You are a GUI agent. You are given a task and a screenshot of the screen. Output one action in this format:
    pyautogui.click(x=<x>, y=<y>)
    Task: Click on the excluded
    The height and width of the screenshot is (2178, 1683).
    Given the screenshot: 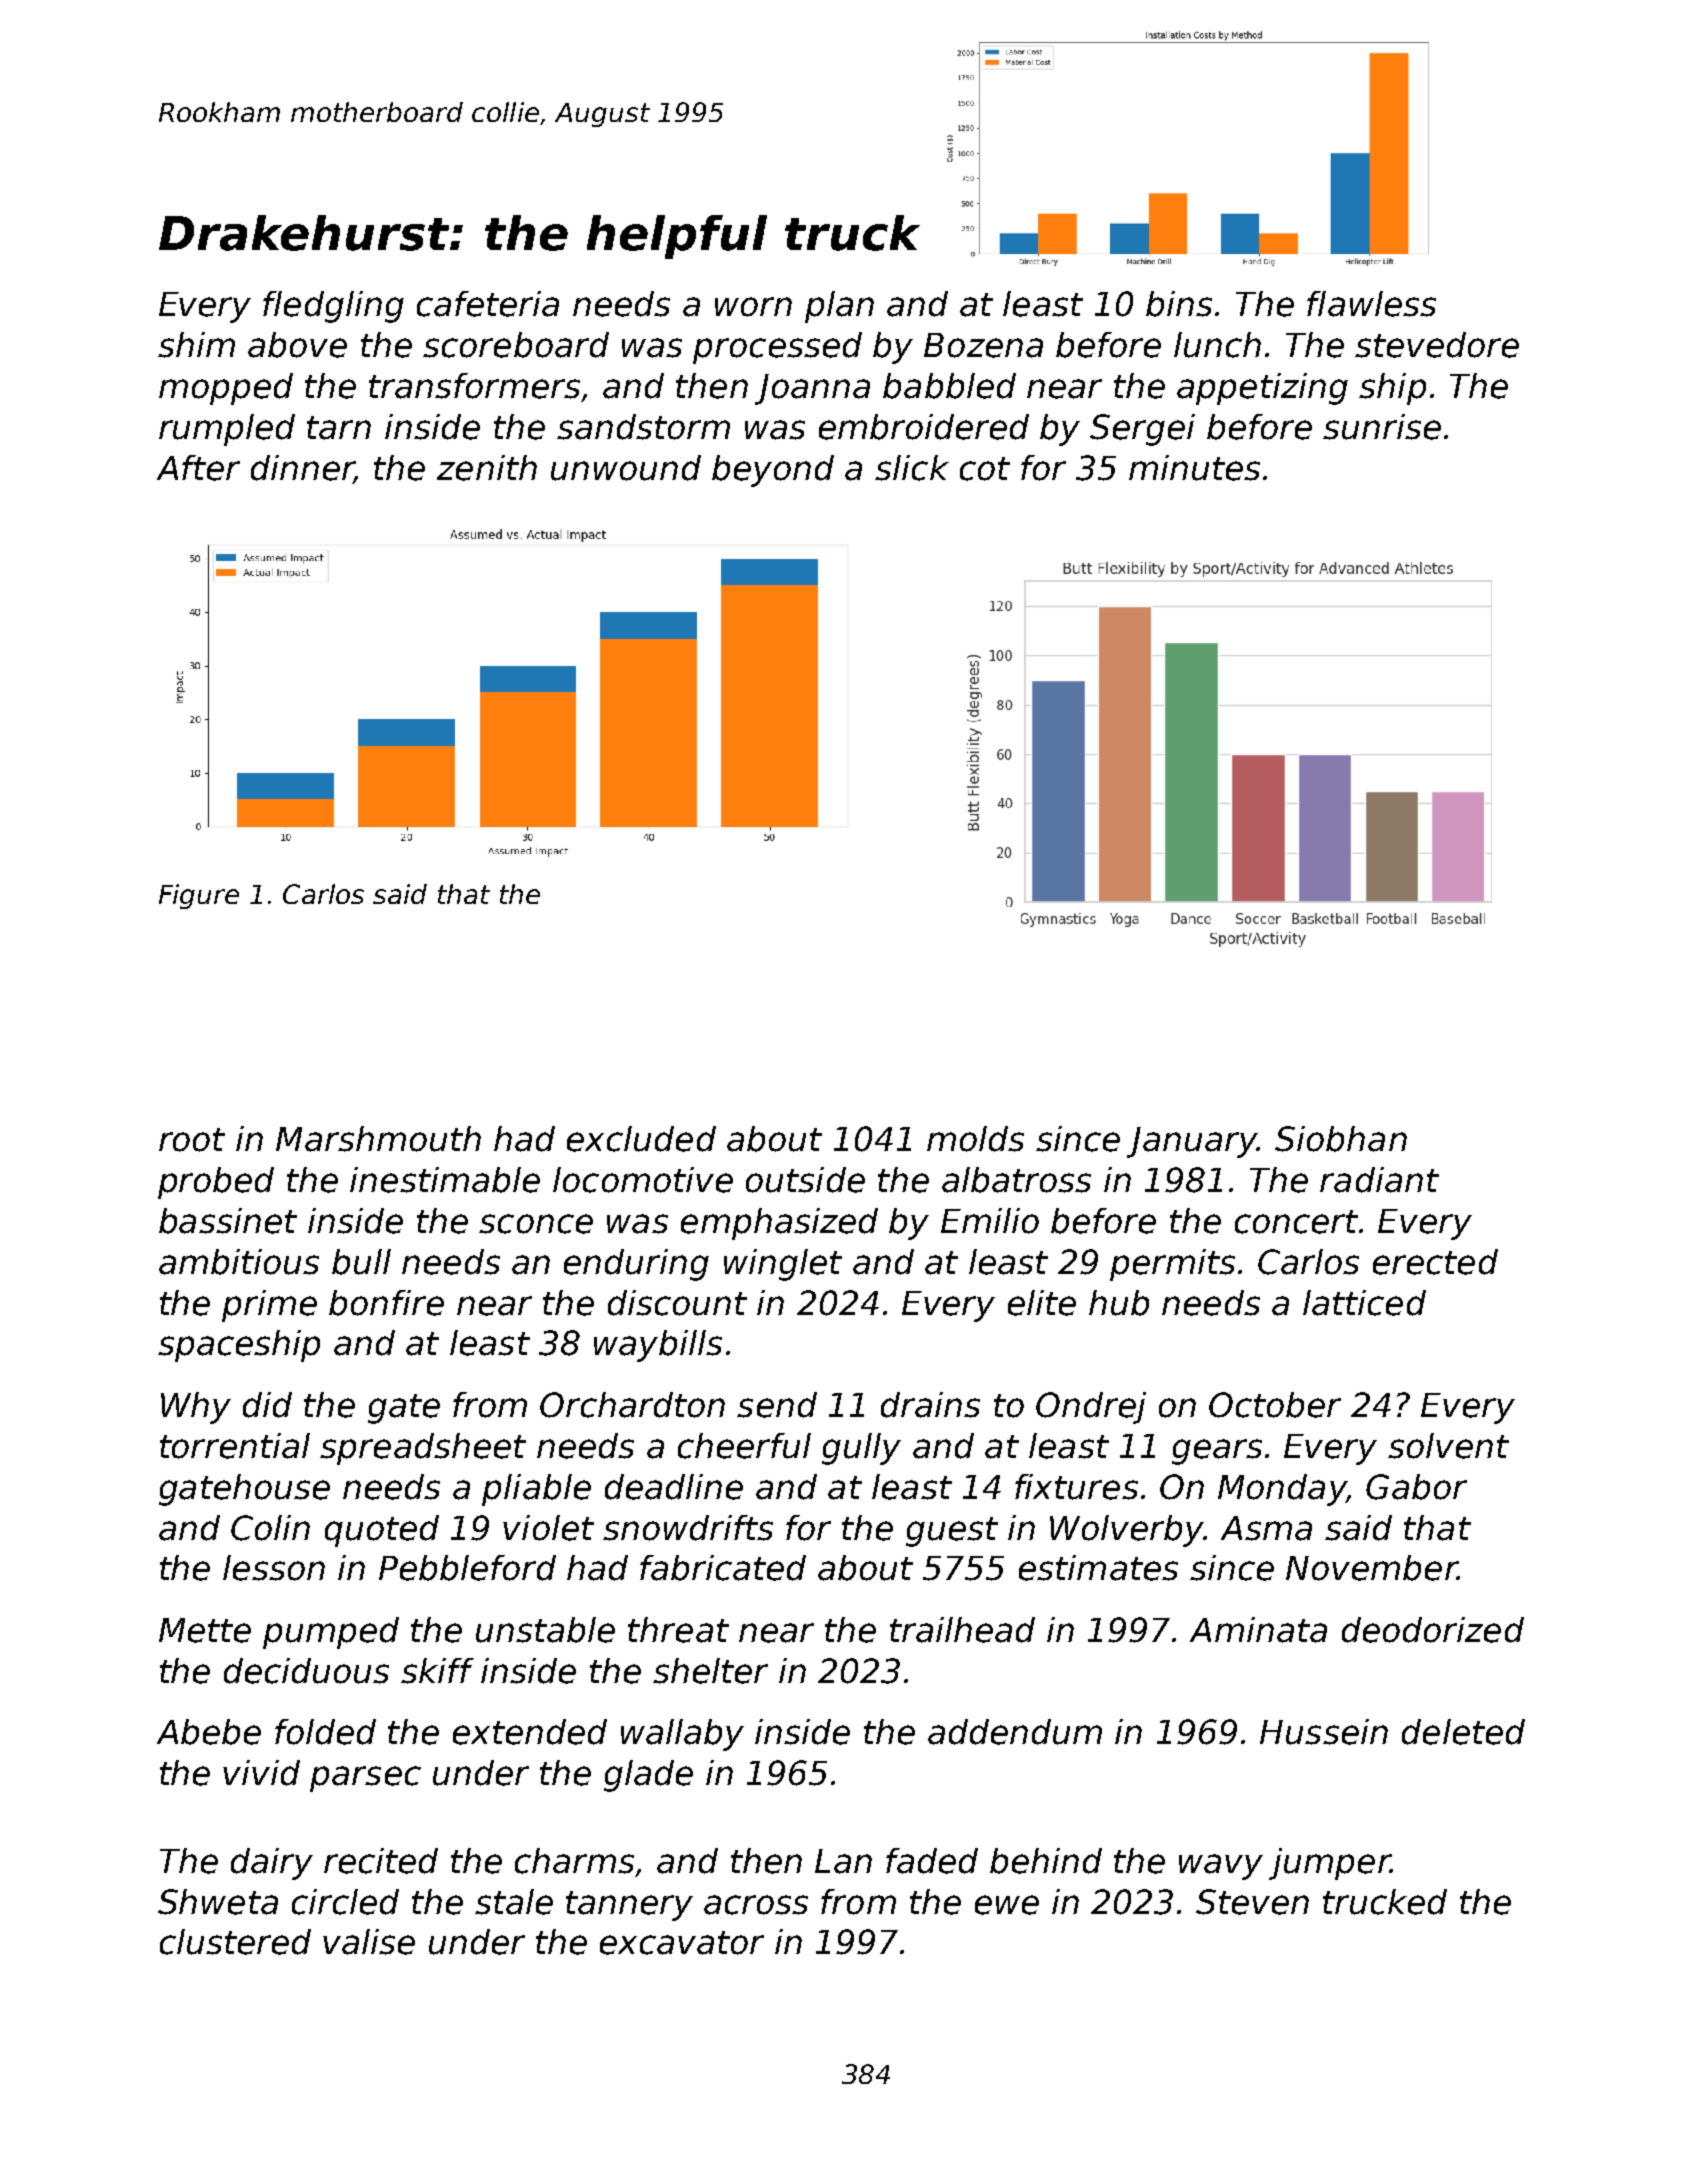 What is the action you would take?
    pyautogui.click(x=641, y=1139)
